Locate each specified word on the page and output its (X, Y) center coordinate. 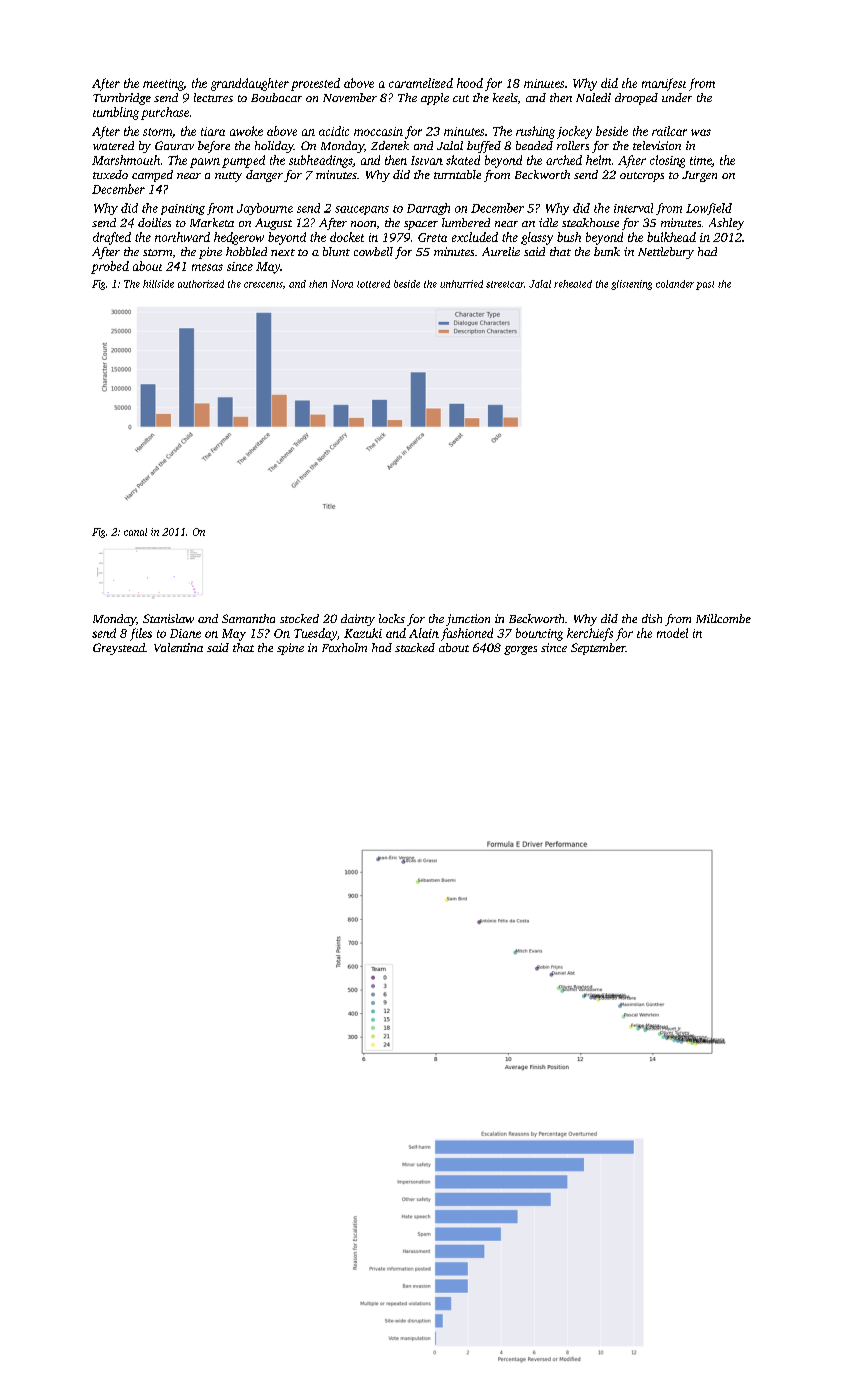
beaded (534, 145)
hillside (158, 284)
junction (468, 620)
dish (652, 618)
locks (392, 618)
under (677, 97)
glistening (631, 285)
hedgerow (239, 238)
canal (135, 532)
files (141, 634)
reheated (573, 284)
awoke (246, 131)
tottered (373, 284)
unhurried (461, 284)
